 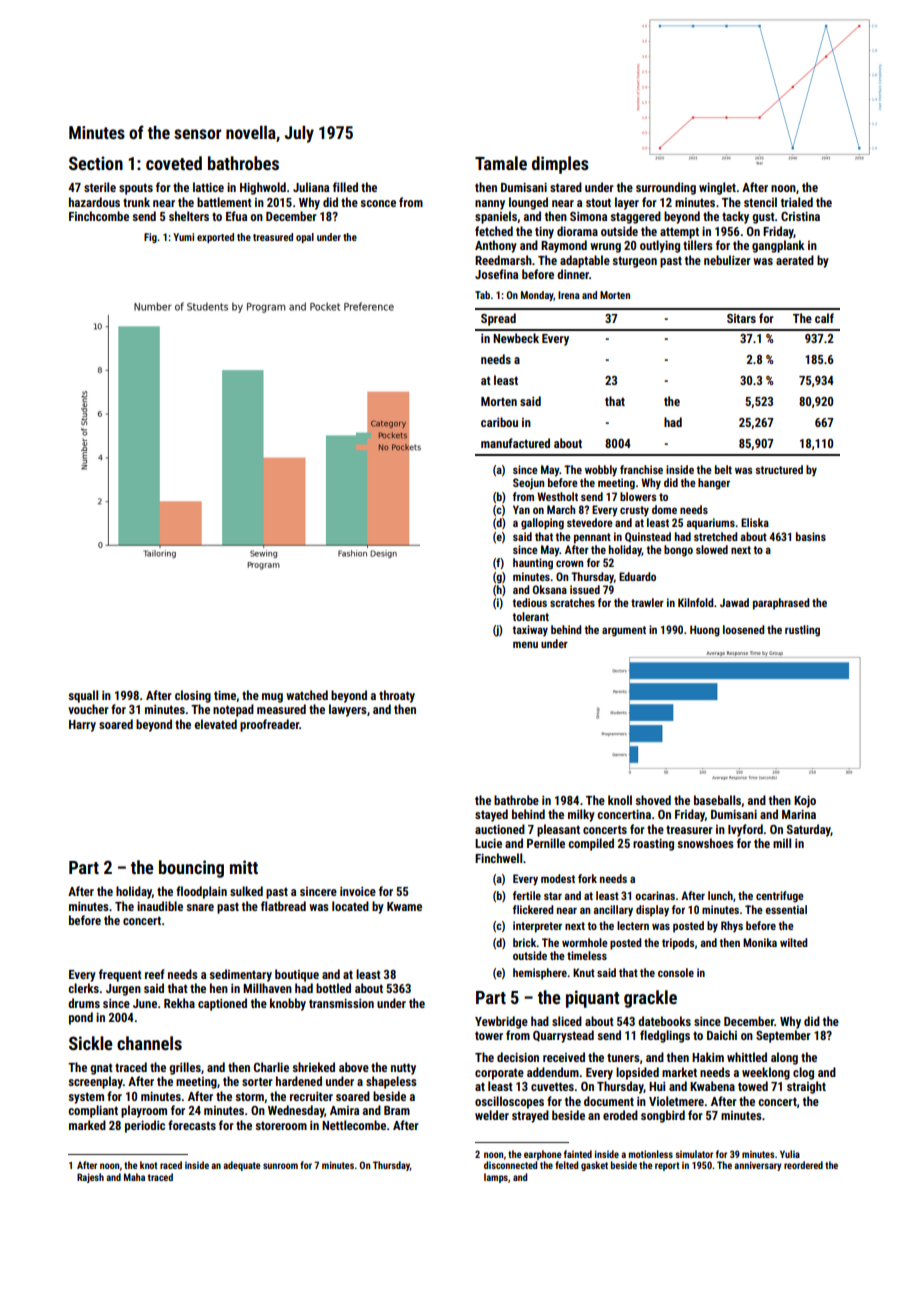 I want to click on anniversary, so click(x=757, y=1166).
